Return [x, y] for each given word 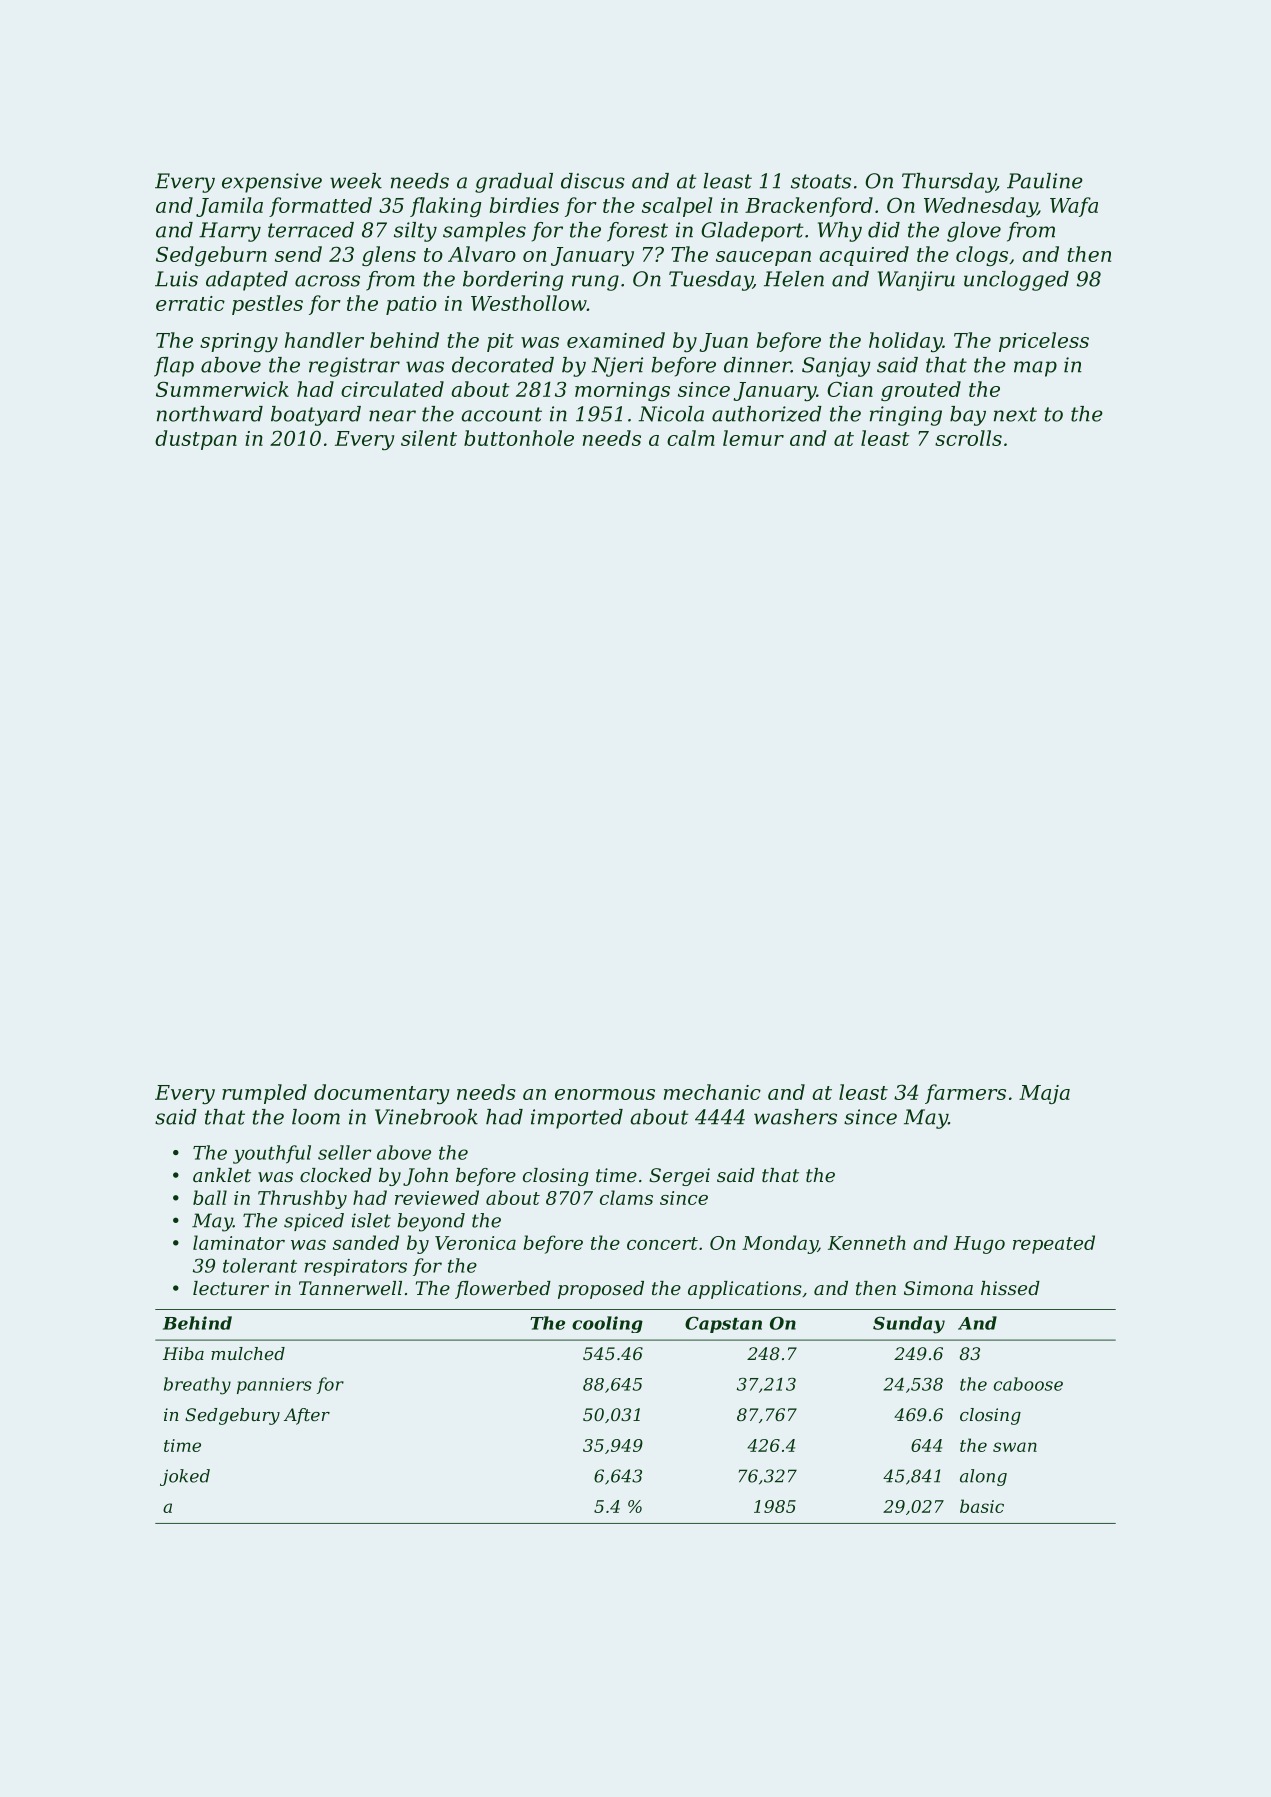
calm [691, 438]
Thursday [949, 183]
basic [982, 1506]
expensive [272, 183]
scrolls [968, 438]
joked [185, 1477]
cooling [607, 1324]
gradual [514, 183]
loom [316, 1117]
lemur [753, 438]
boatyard [316, 416]
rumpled [264, 1094]
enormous [605, 1094]
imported [577, 1119]
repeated [1054, 1244]
